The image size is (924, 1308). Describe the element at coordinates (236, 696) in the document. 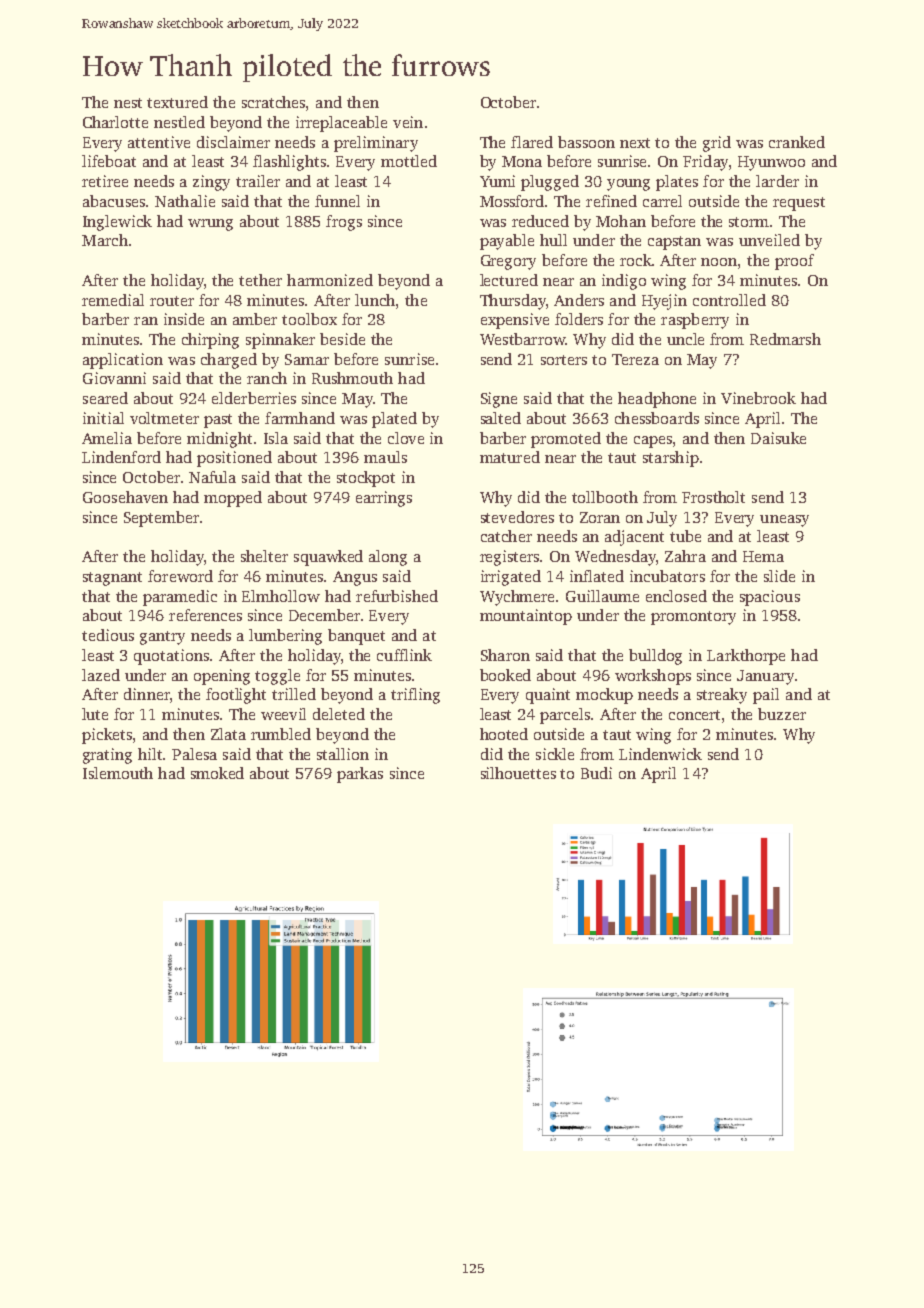

I see `footlight` at that location.
